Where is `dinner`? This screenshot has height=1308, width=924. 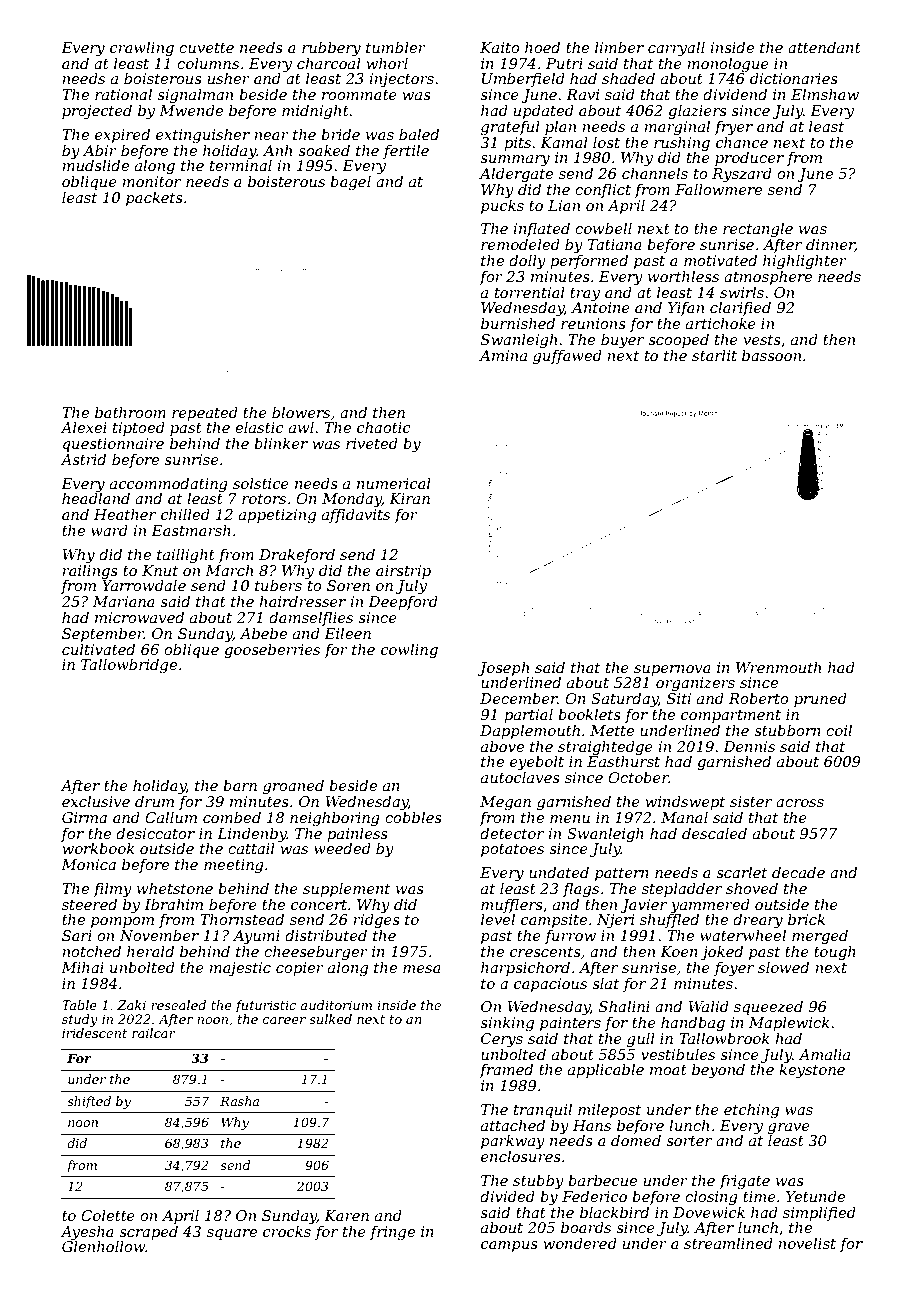
dinner is located at coordinates (830, 245).
